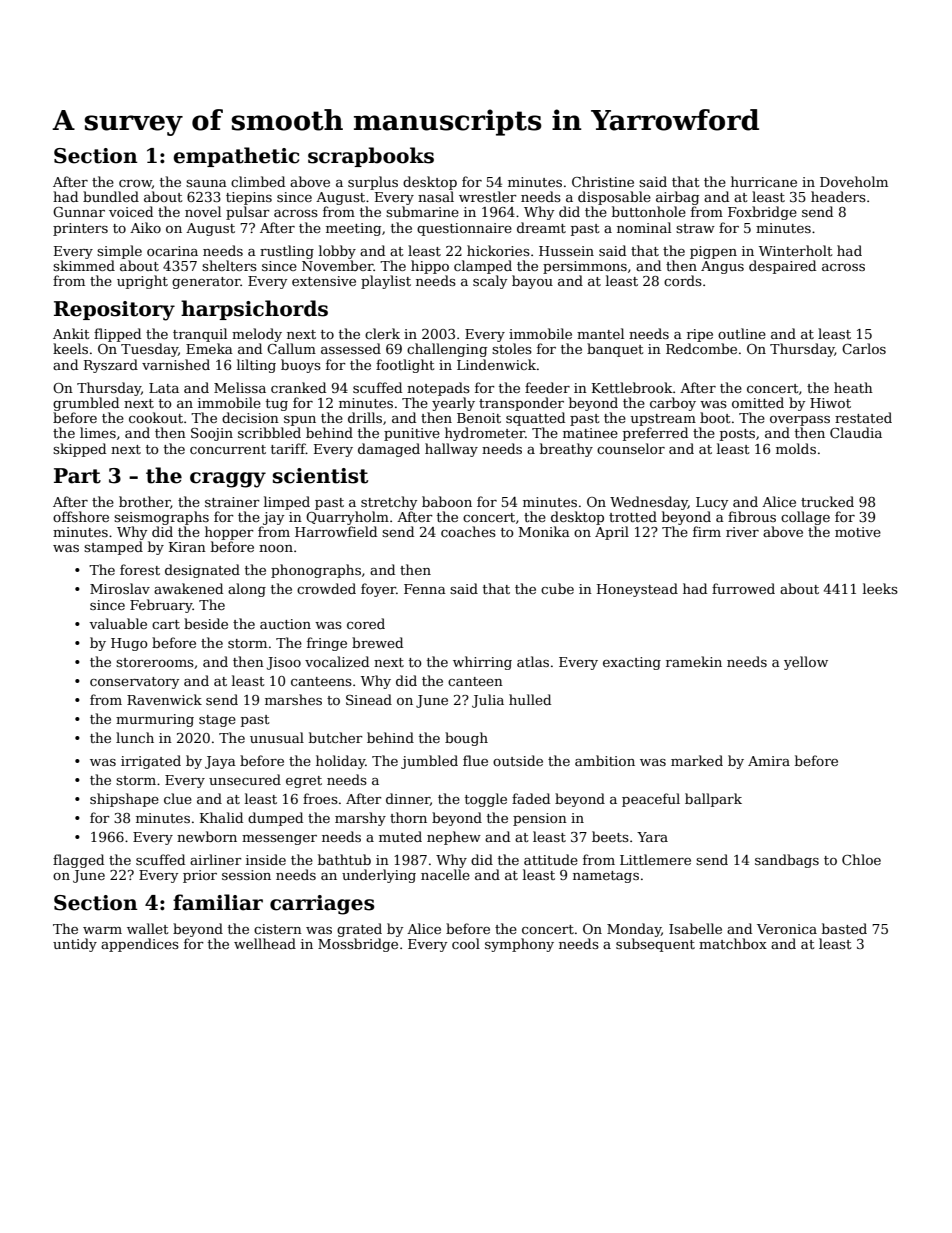 The image size is (952, 1233). What do you see at coordinates (733, 943) in the page?
I see `matchbox` at bounding box center [733, 943].
